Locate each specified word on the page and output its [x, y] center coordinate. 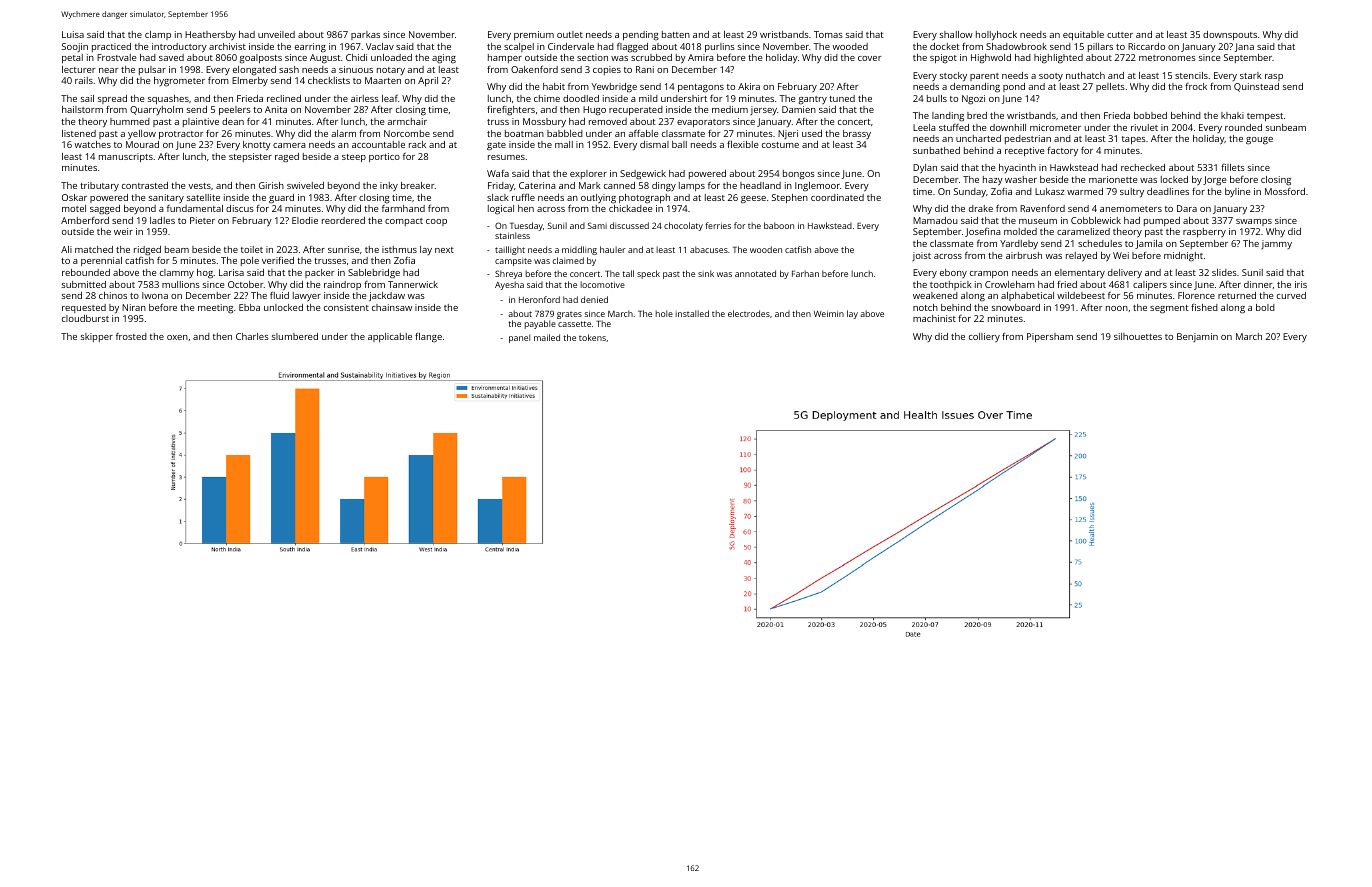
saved [171, 57]
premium [534, 35]
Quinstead [1256, 87]
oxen [177, 337]
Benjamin [1197, 337]
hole [664, 313]
